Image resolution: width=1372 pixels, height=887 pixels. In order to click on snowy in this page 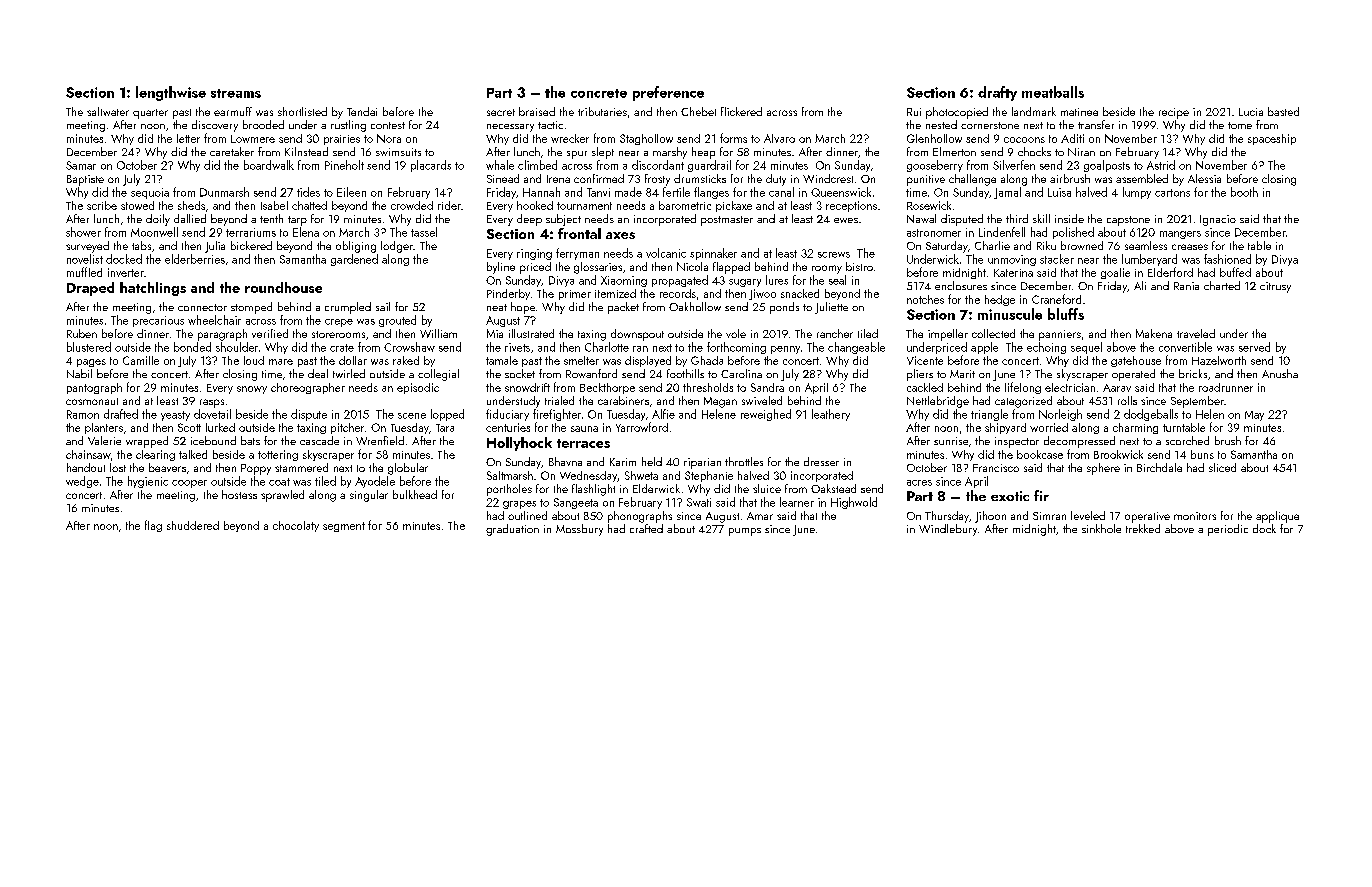, I will do `click(252, 390)`.
